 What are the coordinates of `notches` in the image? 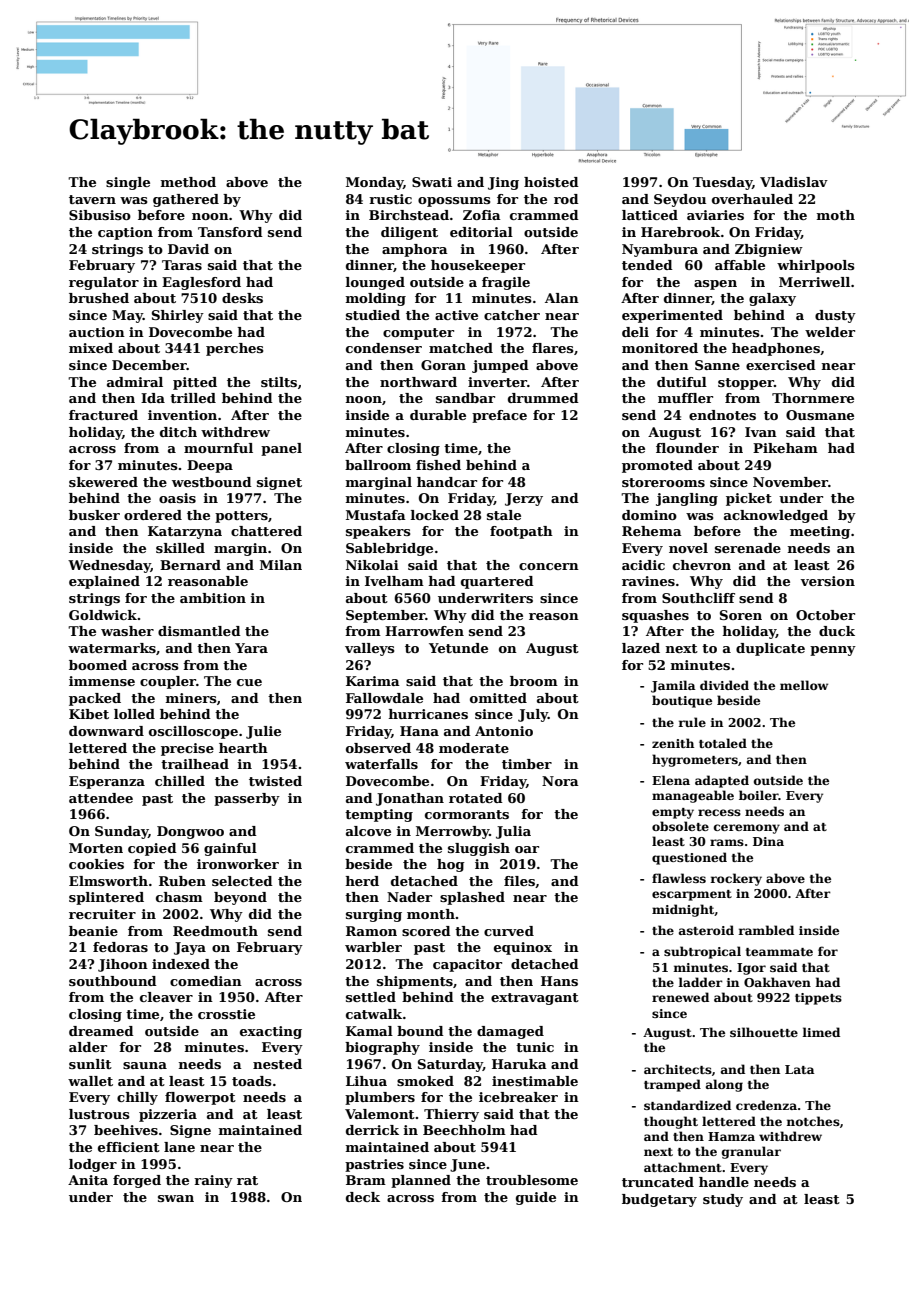 It's located at (813, 1121).
